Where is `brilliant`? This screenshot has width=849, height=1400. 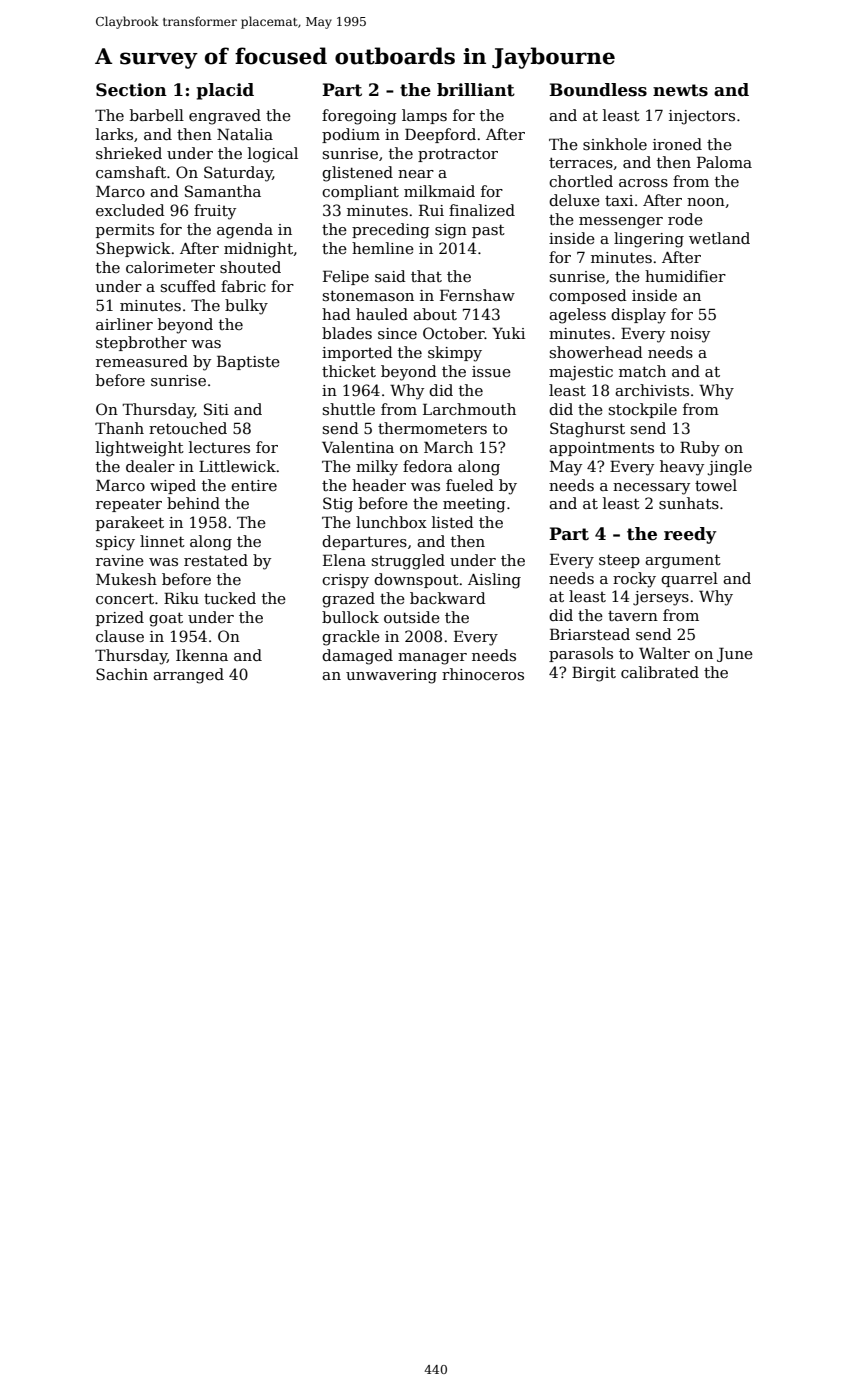 brilliant is located at coordinates (476, 90).
